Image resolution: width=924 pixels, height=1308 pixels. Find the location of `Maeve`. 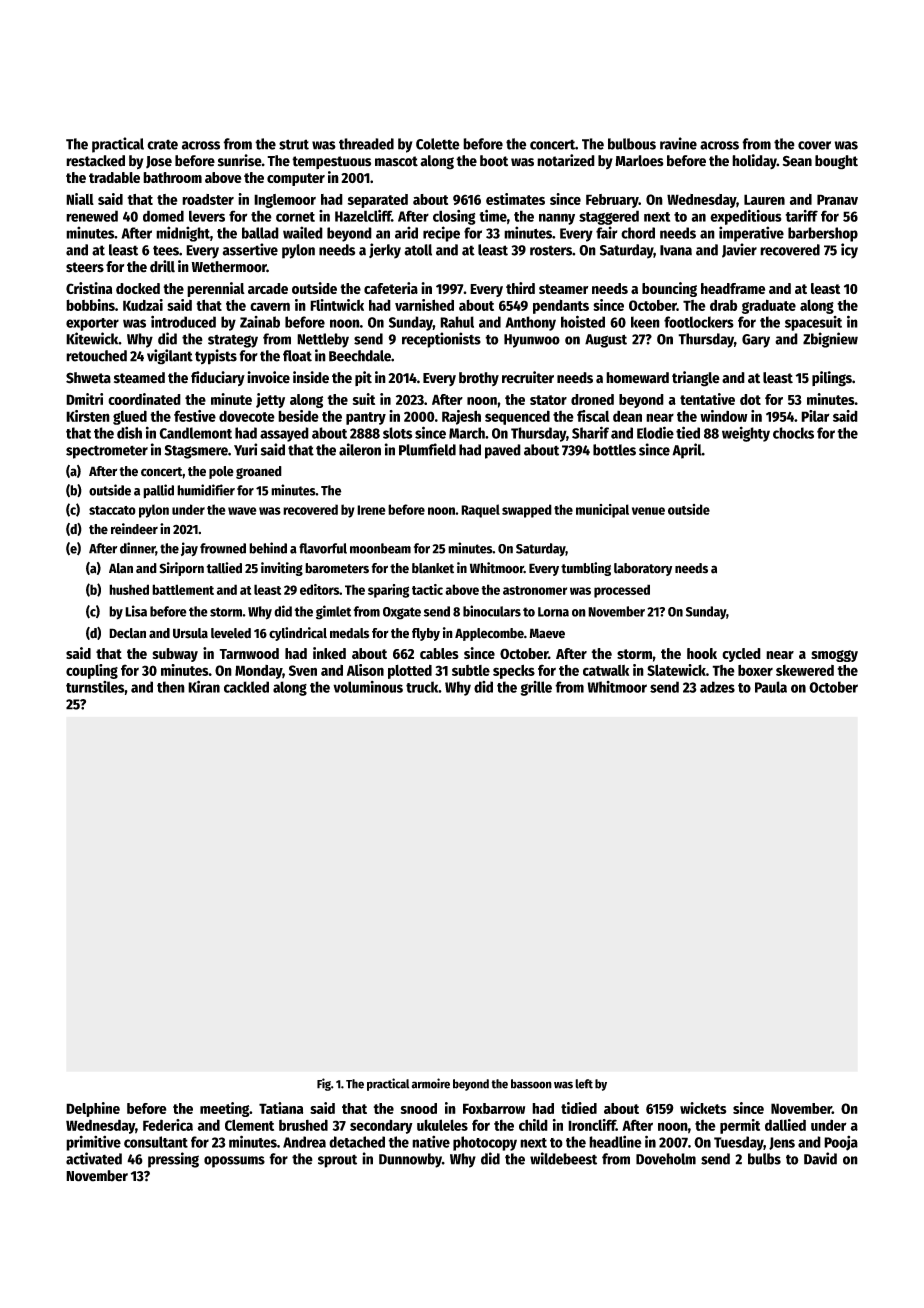

Maeve is located at coordinates (547, 633).
